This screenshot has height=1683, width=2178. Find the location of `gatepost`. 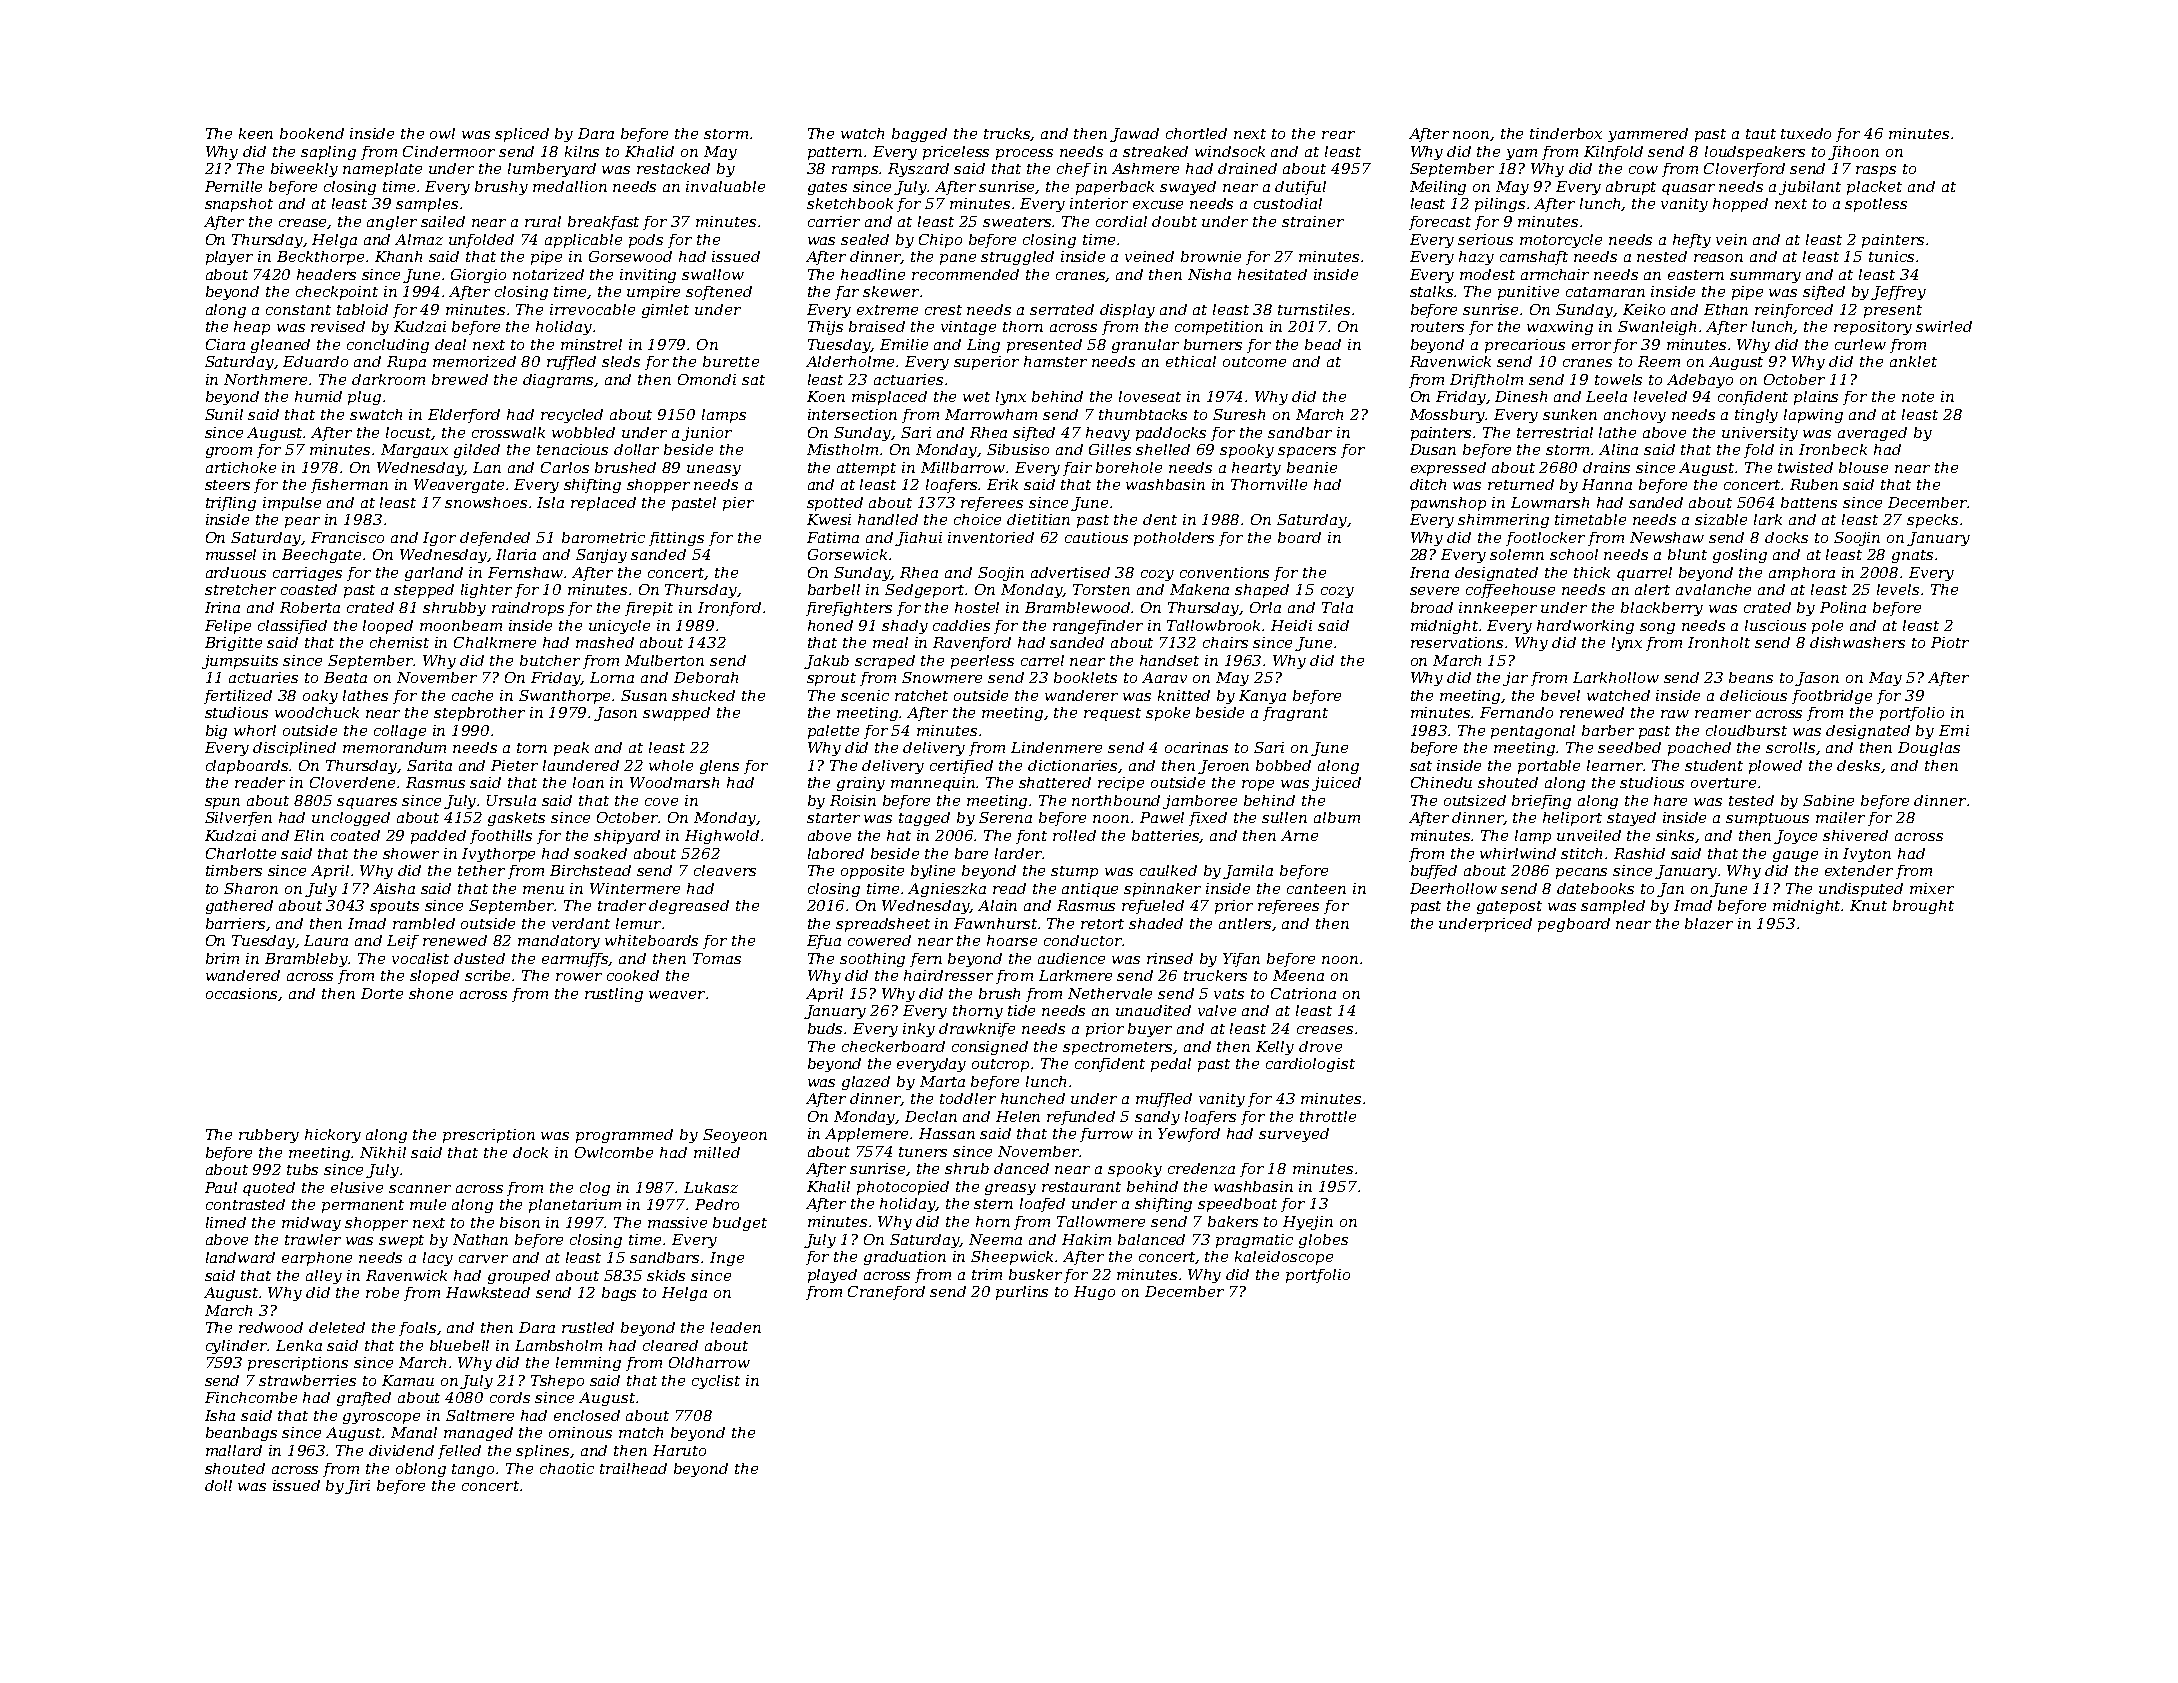

gatepost is located at coordinates (1509, 907).
